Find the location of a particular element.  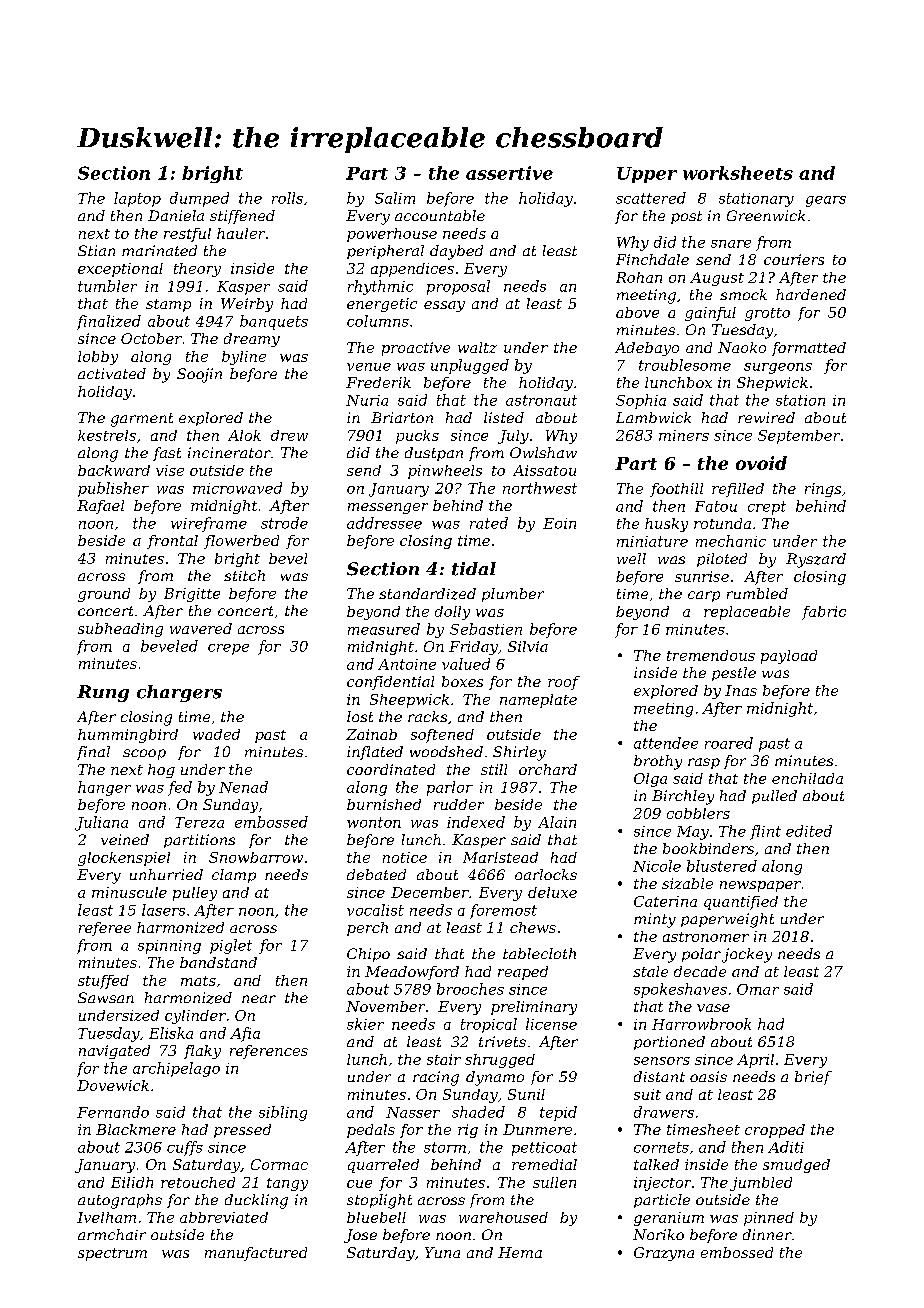

racks is located at coordinates (427, 716).
